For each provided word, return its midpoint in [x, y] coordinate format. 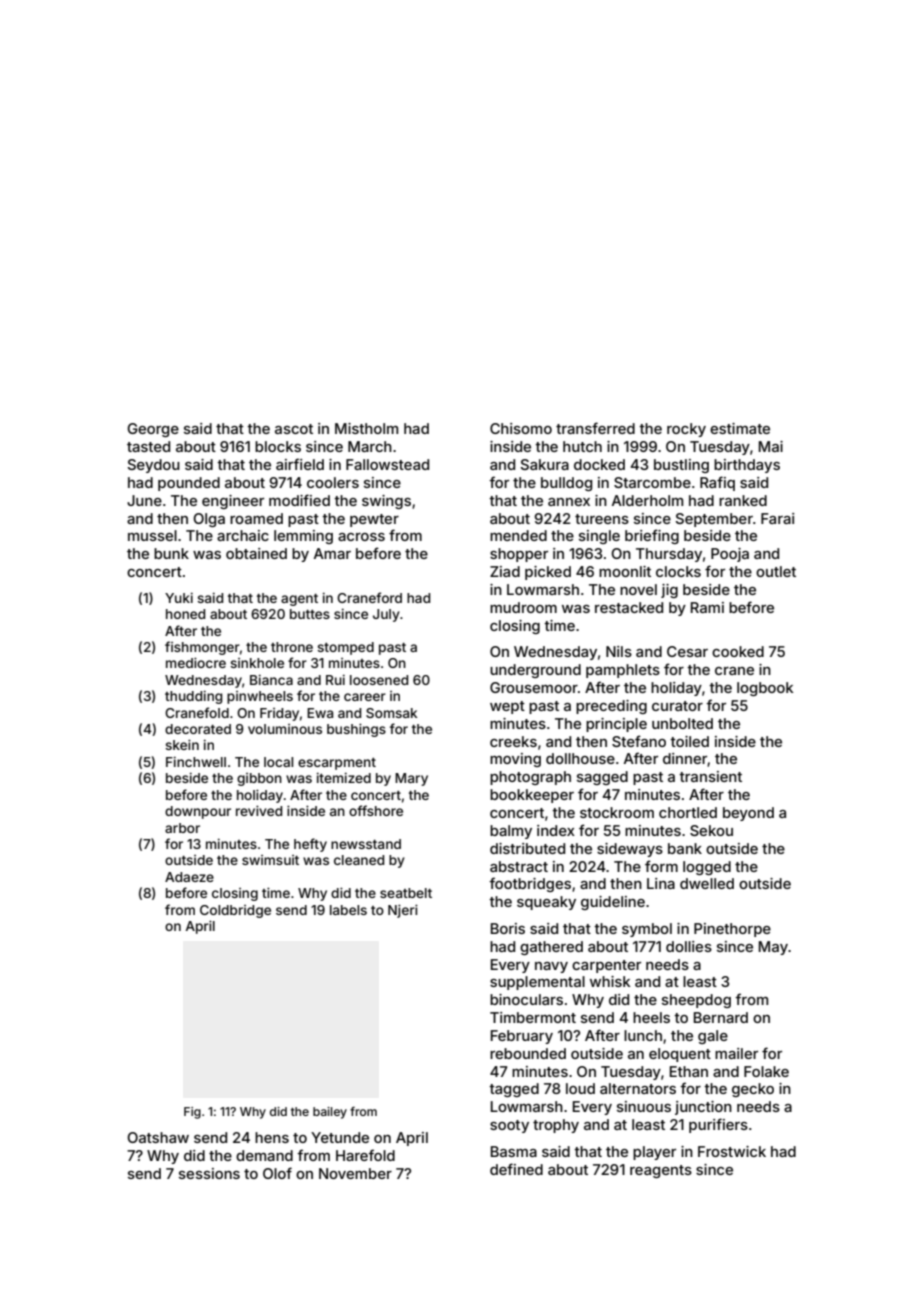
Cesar [687, 651]
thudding [194, 697]
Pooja [730, 555]
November [355, 1173]
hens [272, 1137]
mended [518, 535]
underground [535, 671]
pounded [189, 484]
